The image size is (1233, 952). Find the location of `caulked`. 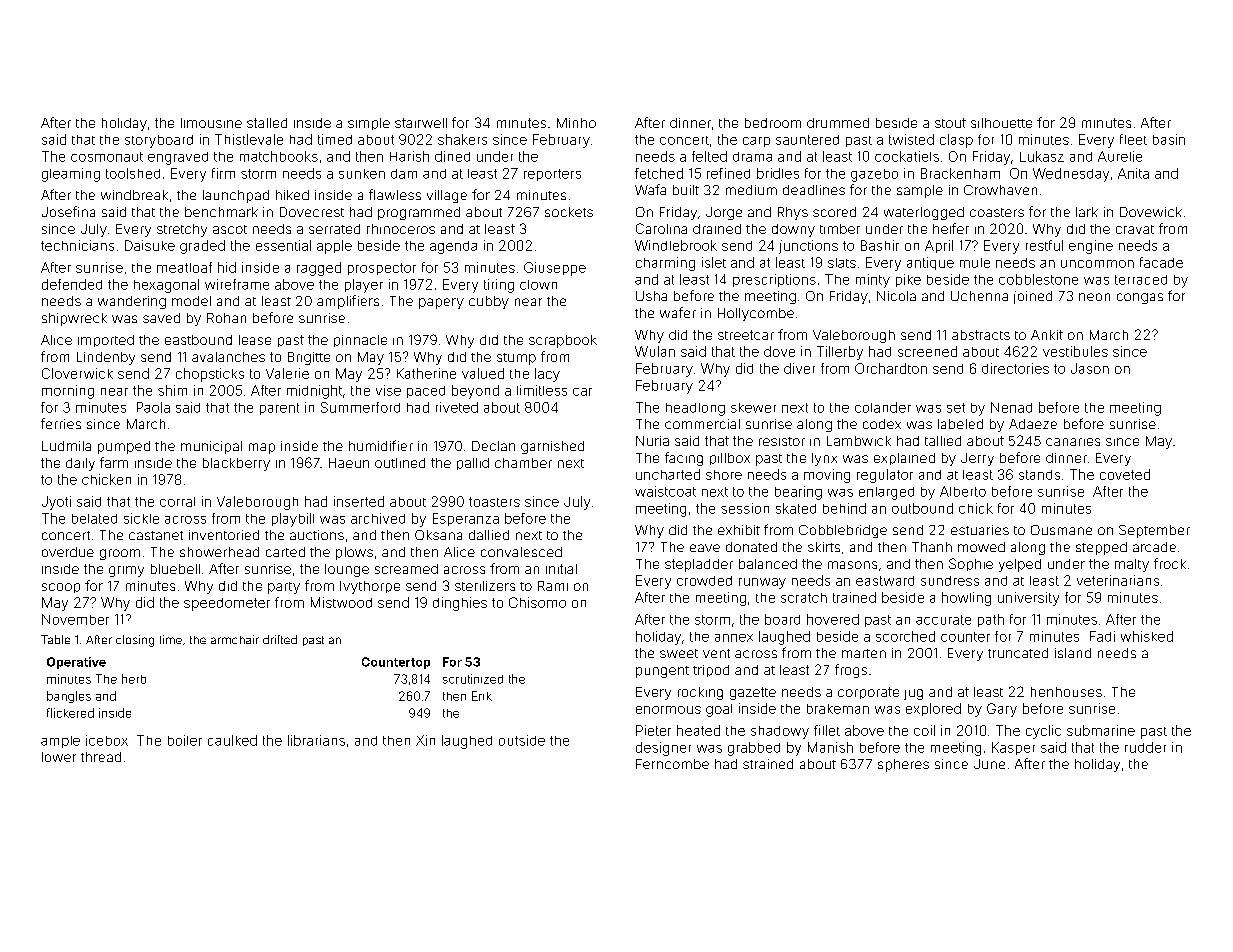

caulked is located at coordinates (232, 740).
